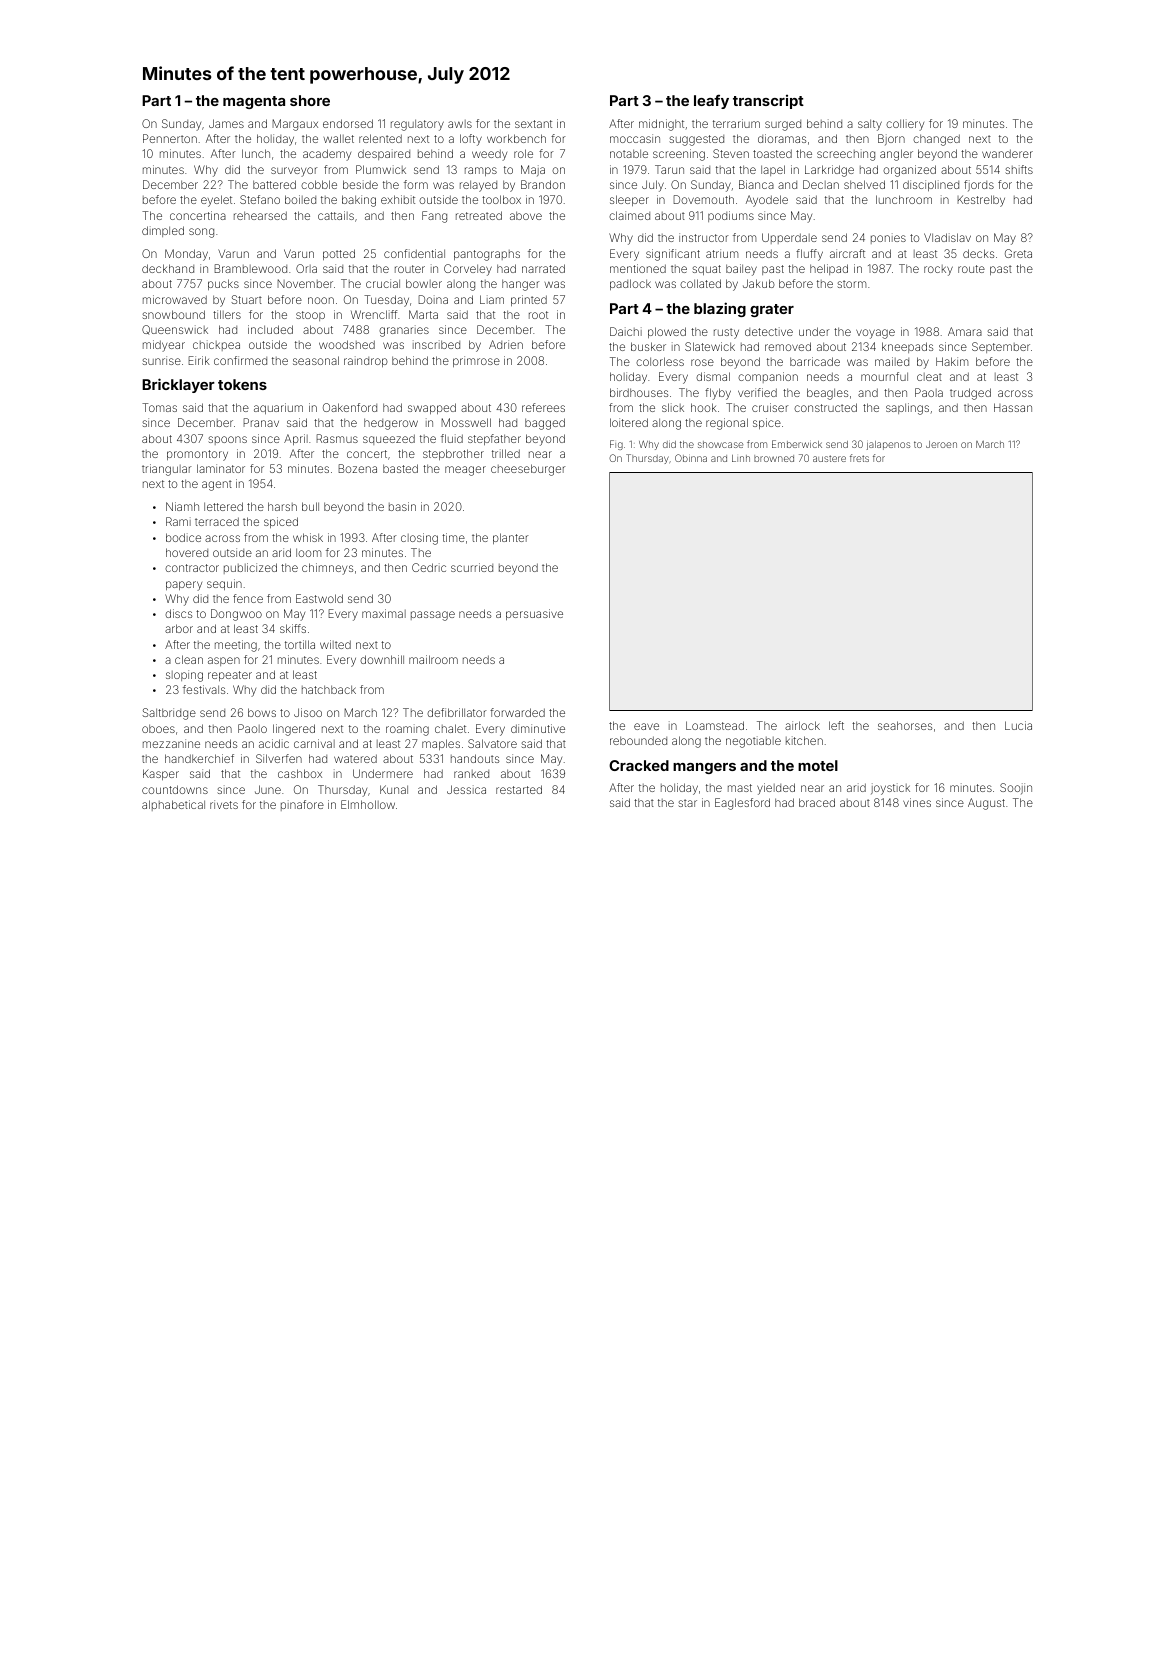 This screenshot has height=1661, width=1175. What do you see at coordinates (170, 138) in the screenshot?
I see `Pennerton` at bounding box center [170, 138].
